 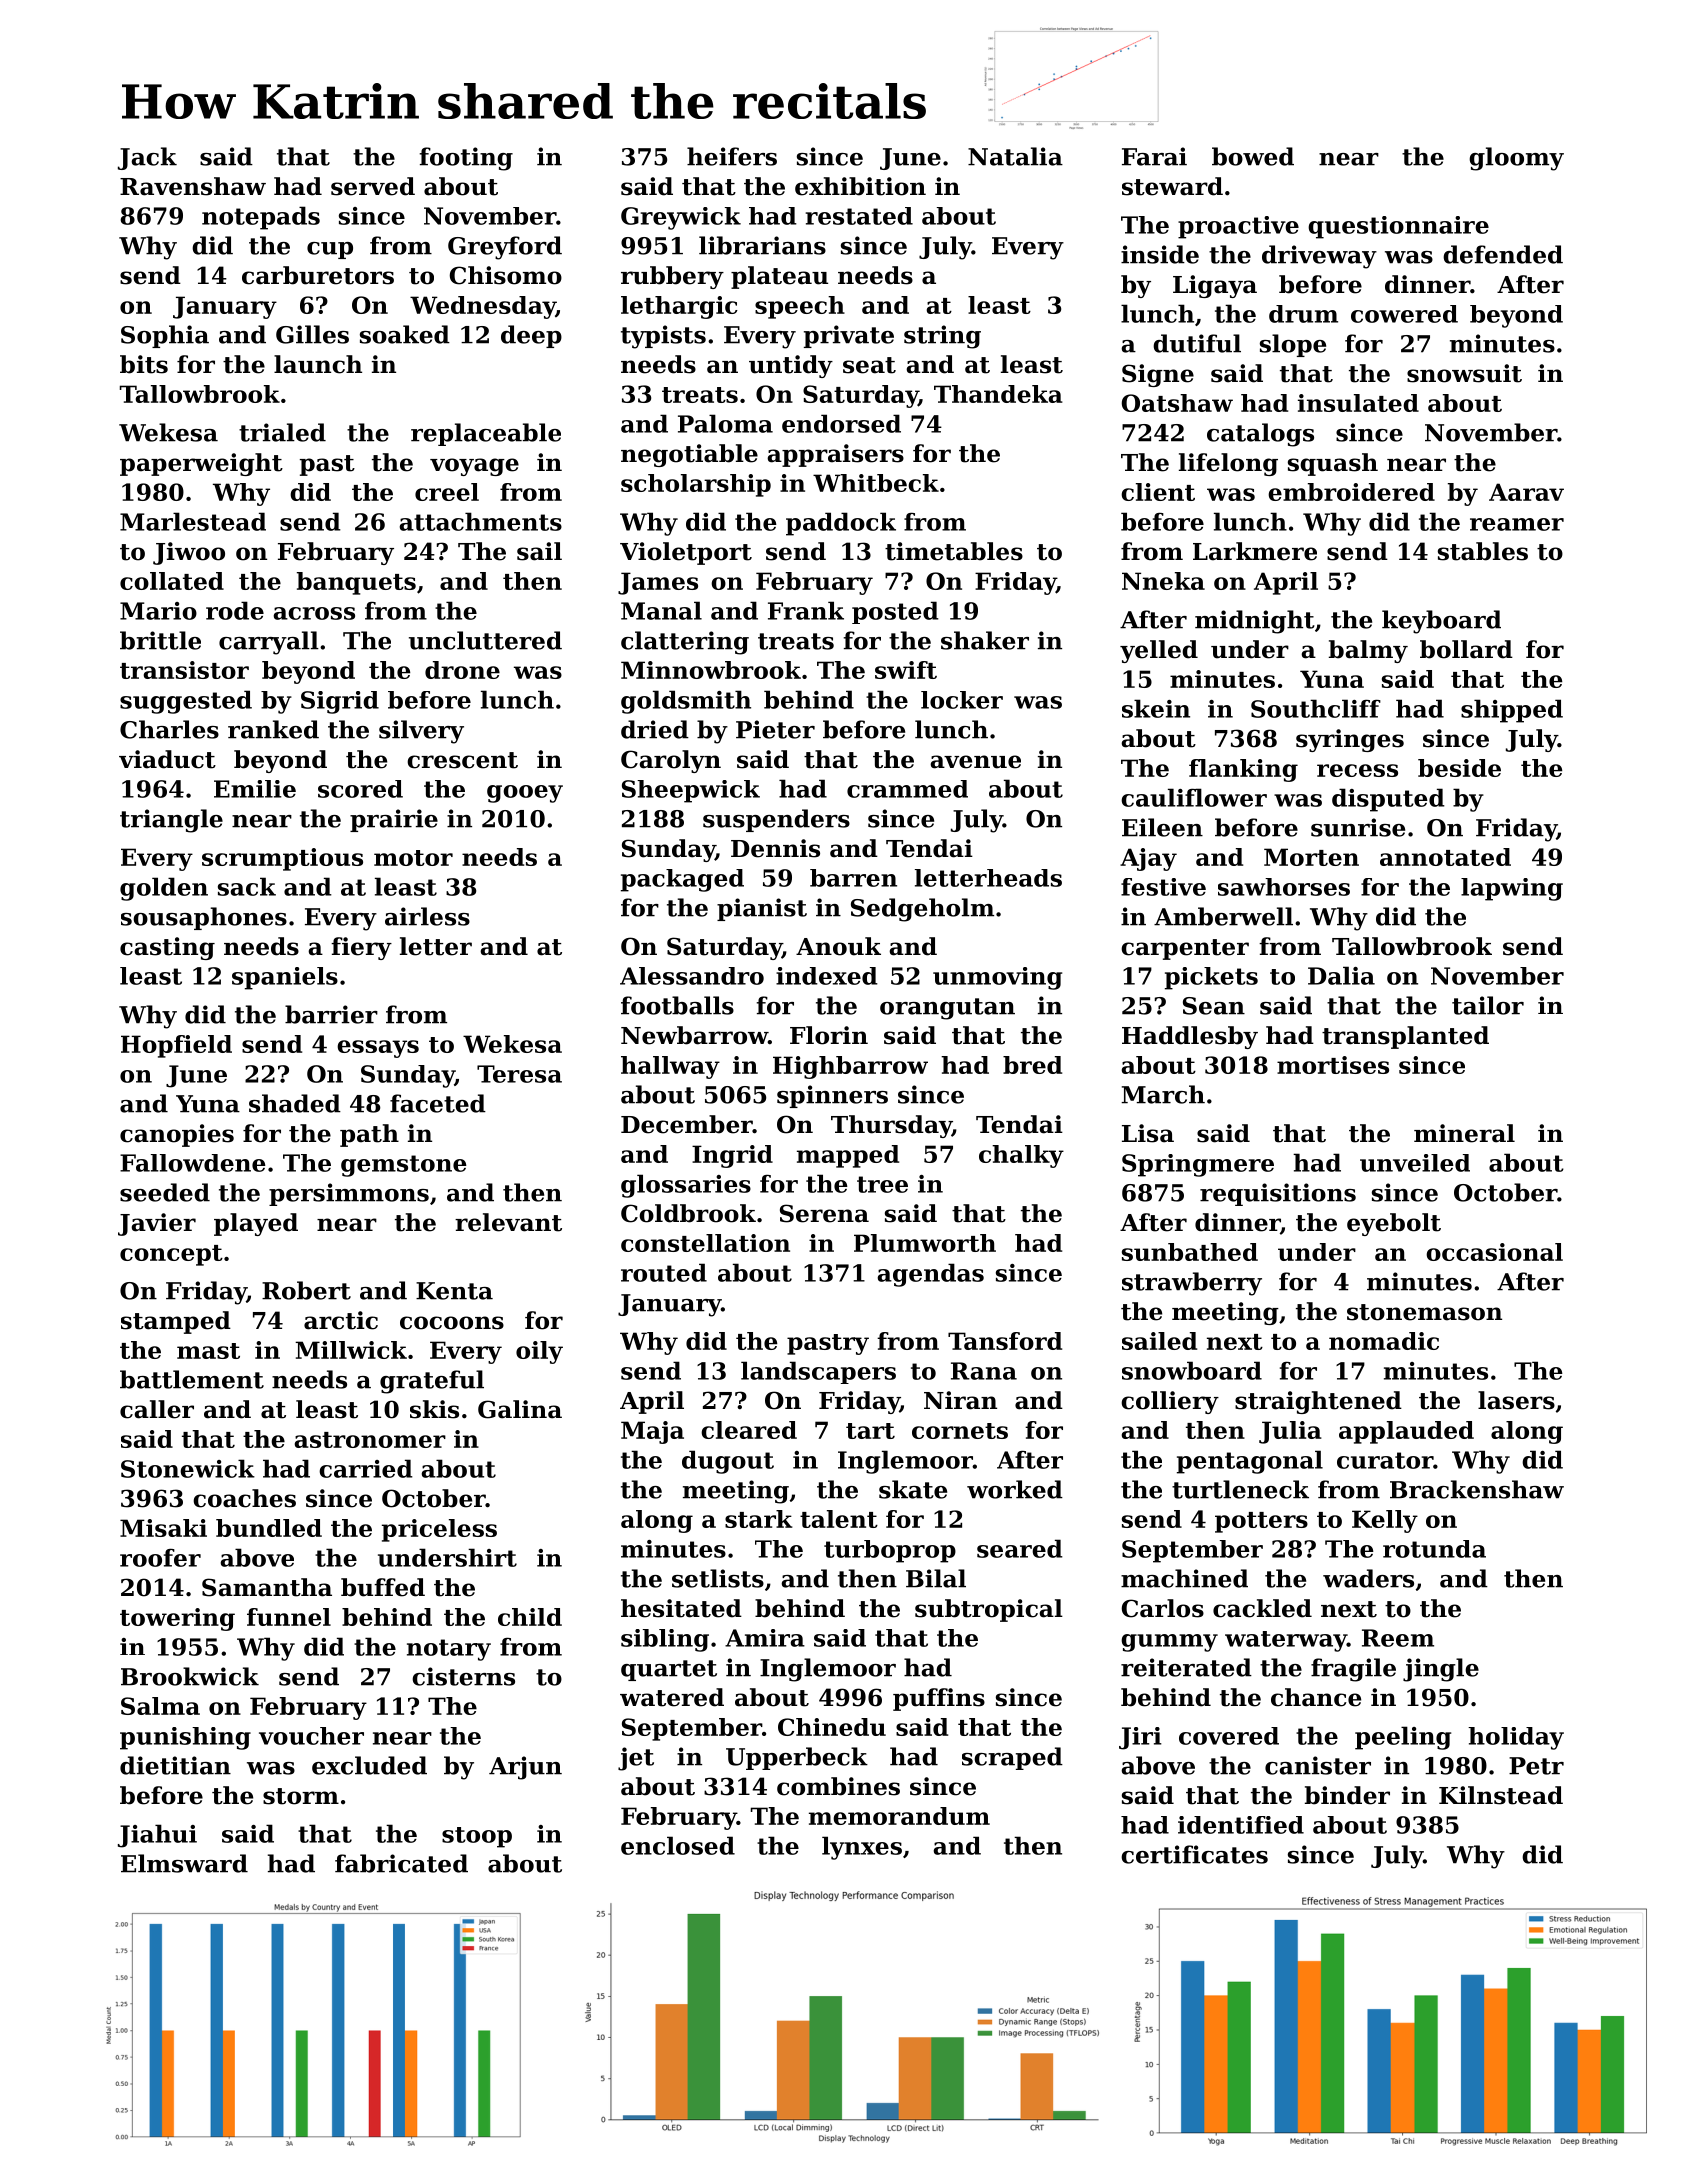 I want to click on sawhorses, so click(x=1284, y=887).
